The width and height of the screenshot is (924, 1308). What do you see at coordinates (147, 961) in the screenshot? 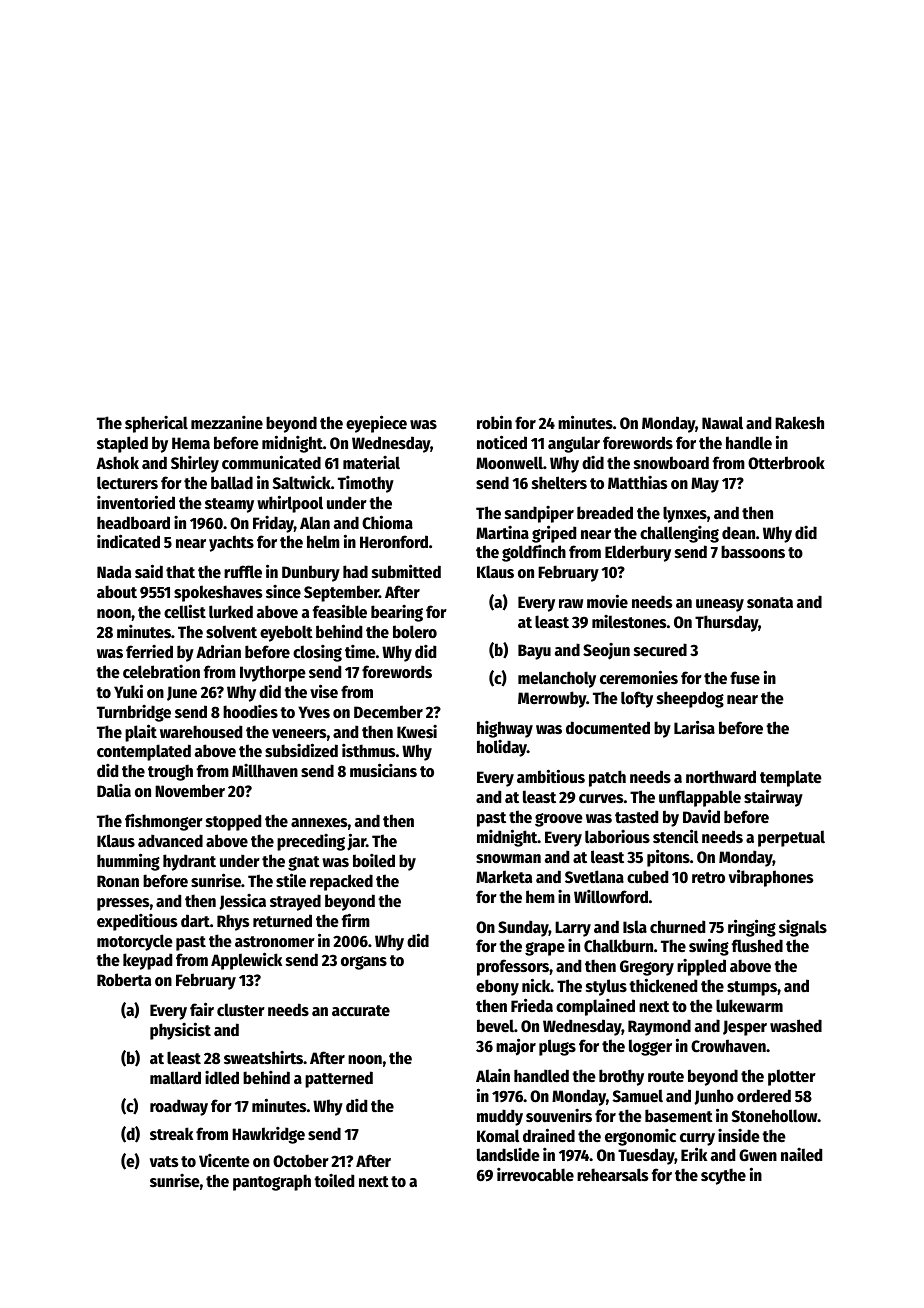
I see `keypad` at bounding box center [147, 961].
